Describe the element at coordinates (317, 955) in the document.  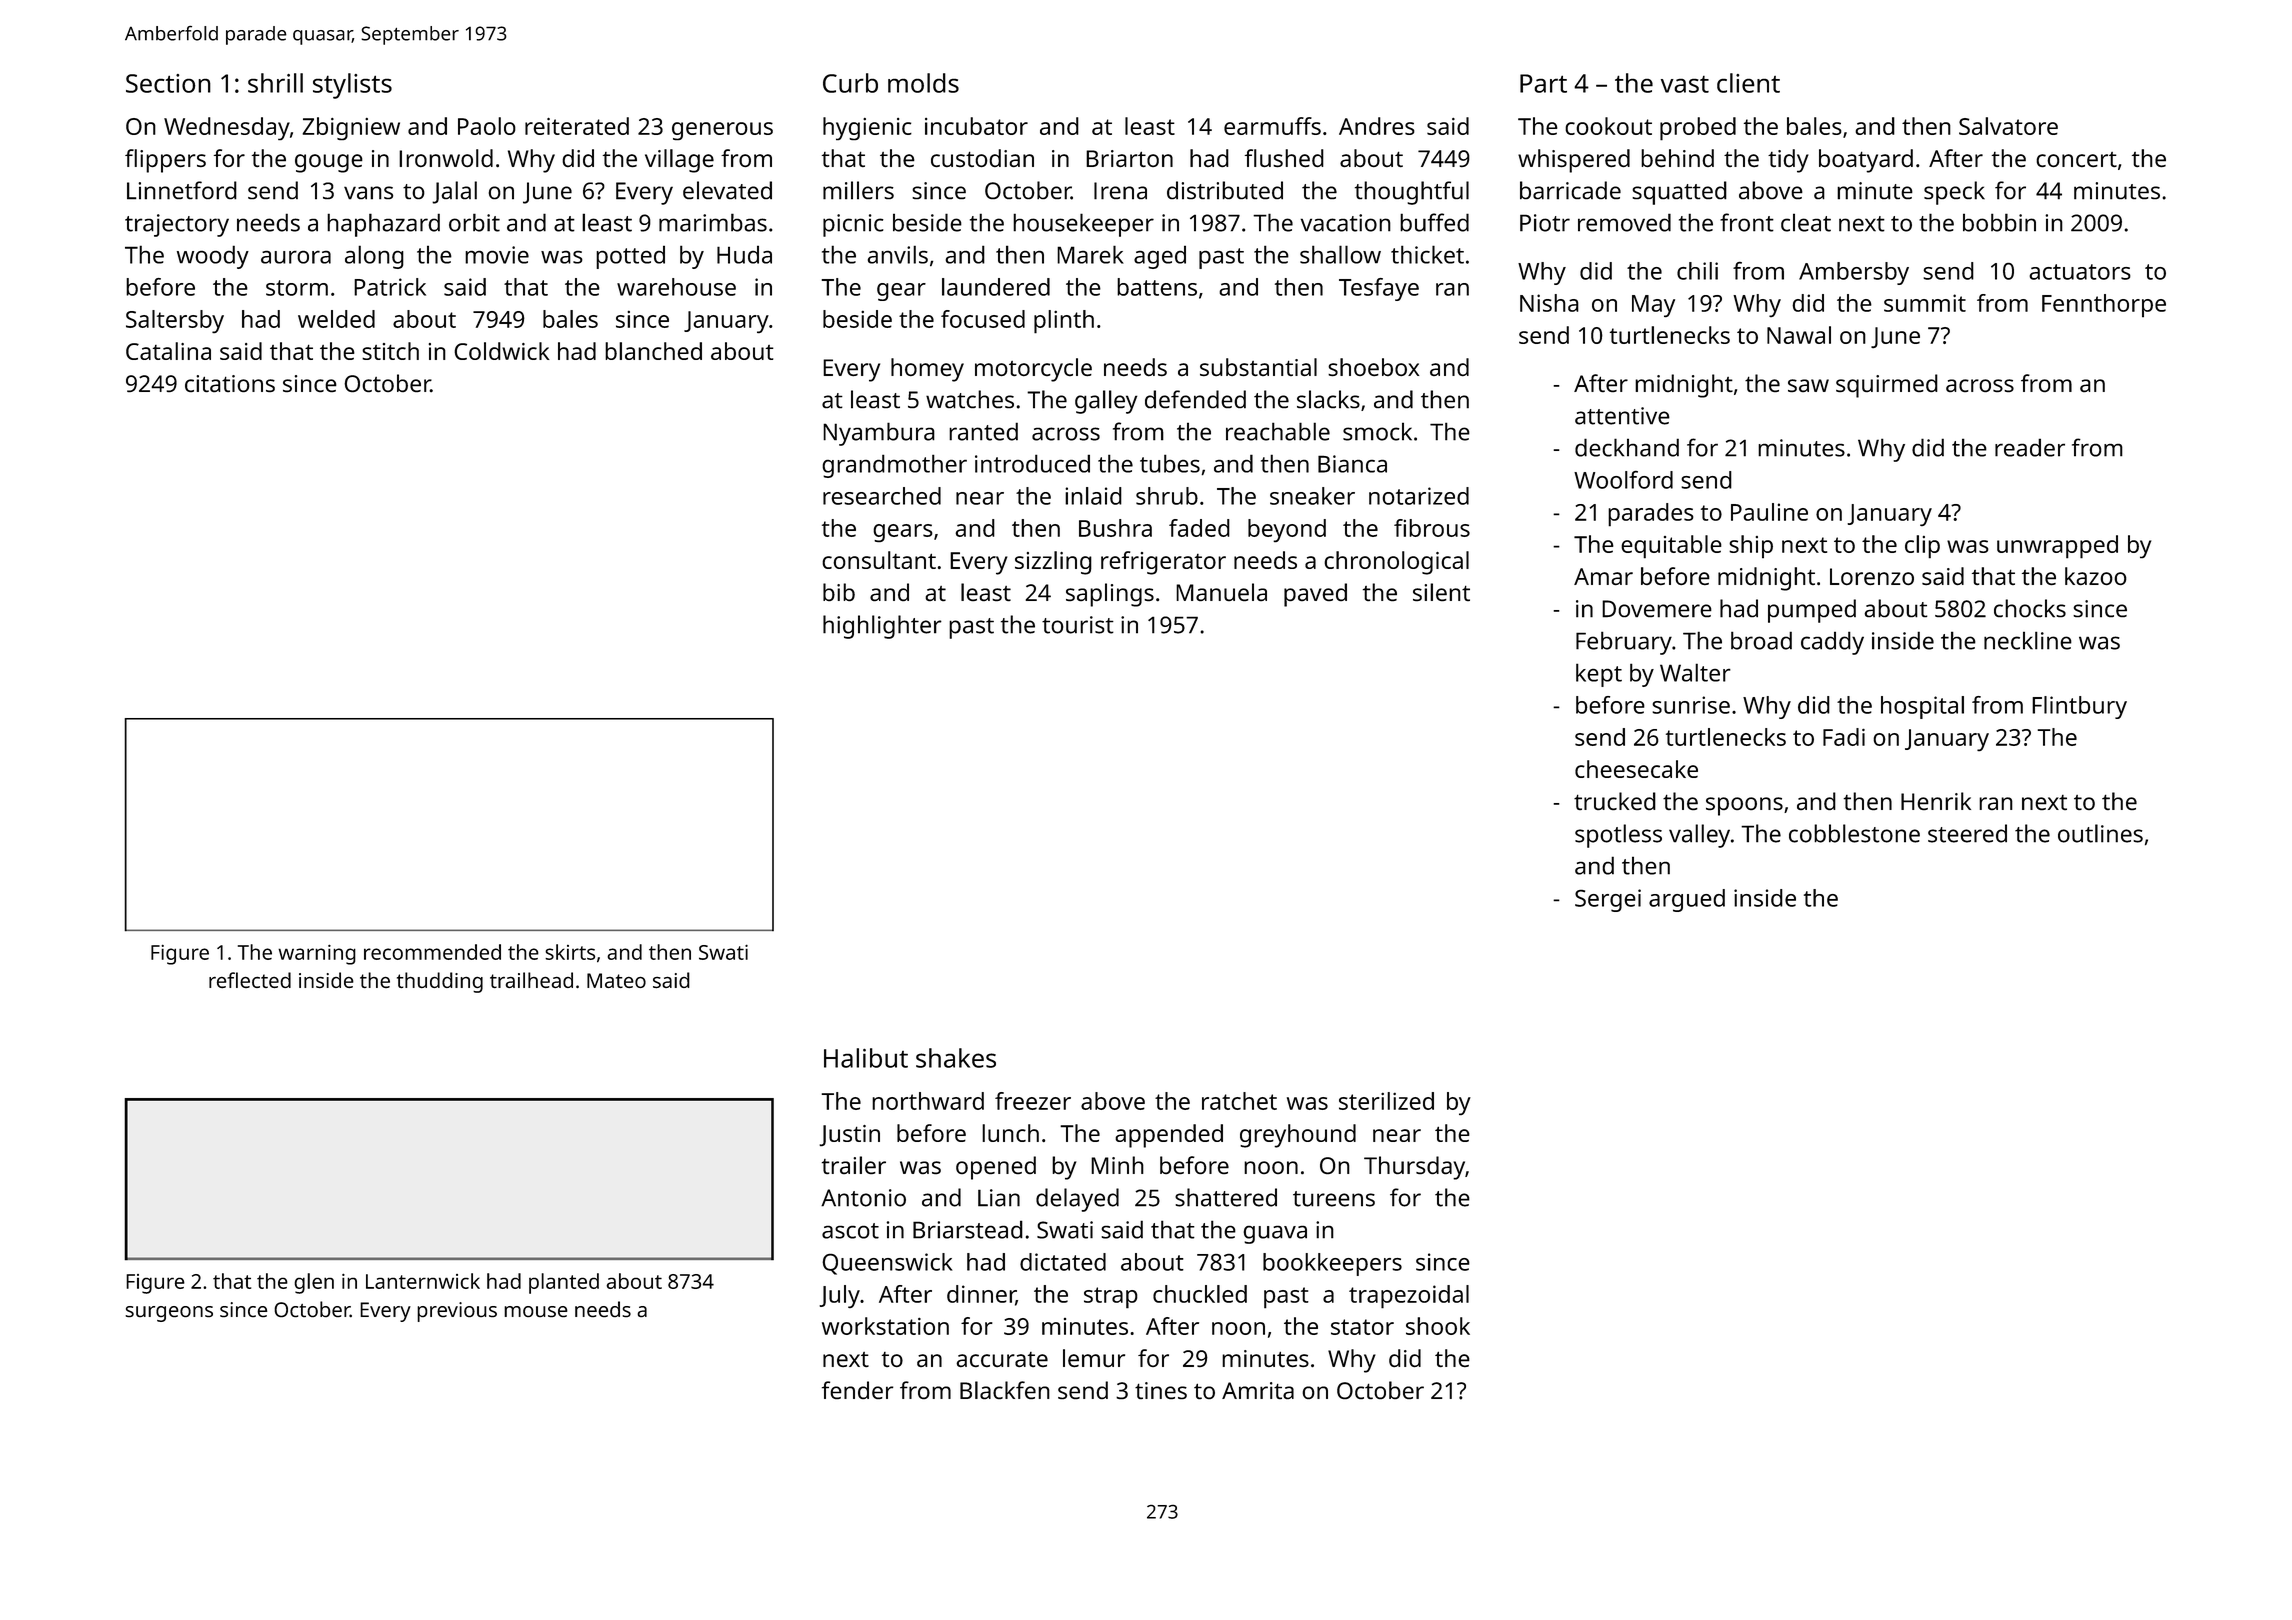
I see `warning` at that location.
